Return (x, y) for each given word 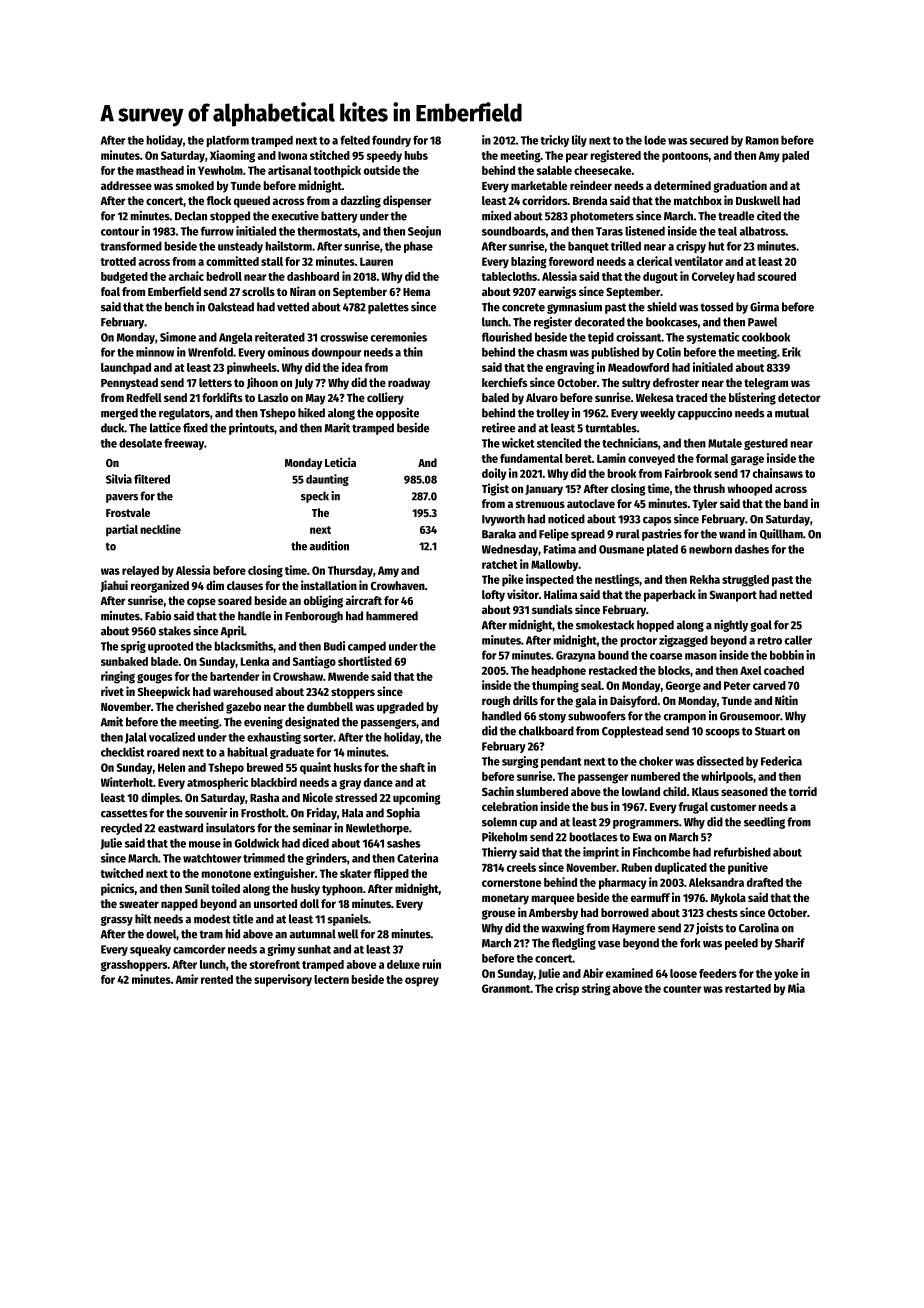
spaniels (347, 920)
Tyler (705, 505)
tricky (555, 141)
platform (227, 141)
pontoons (685, 157)
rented (217, 979)
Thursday (350, 572)
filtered (152, 479)
